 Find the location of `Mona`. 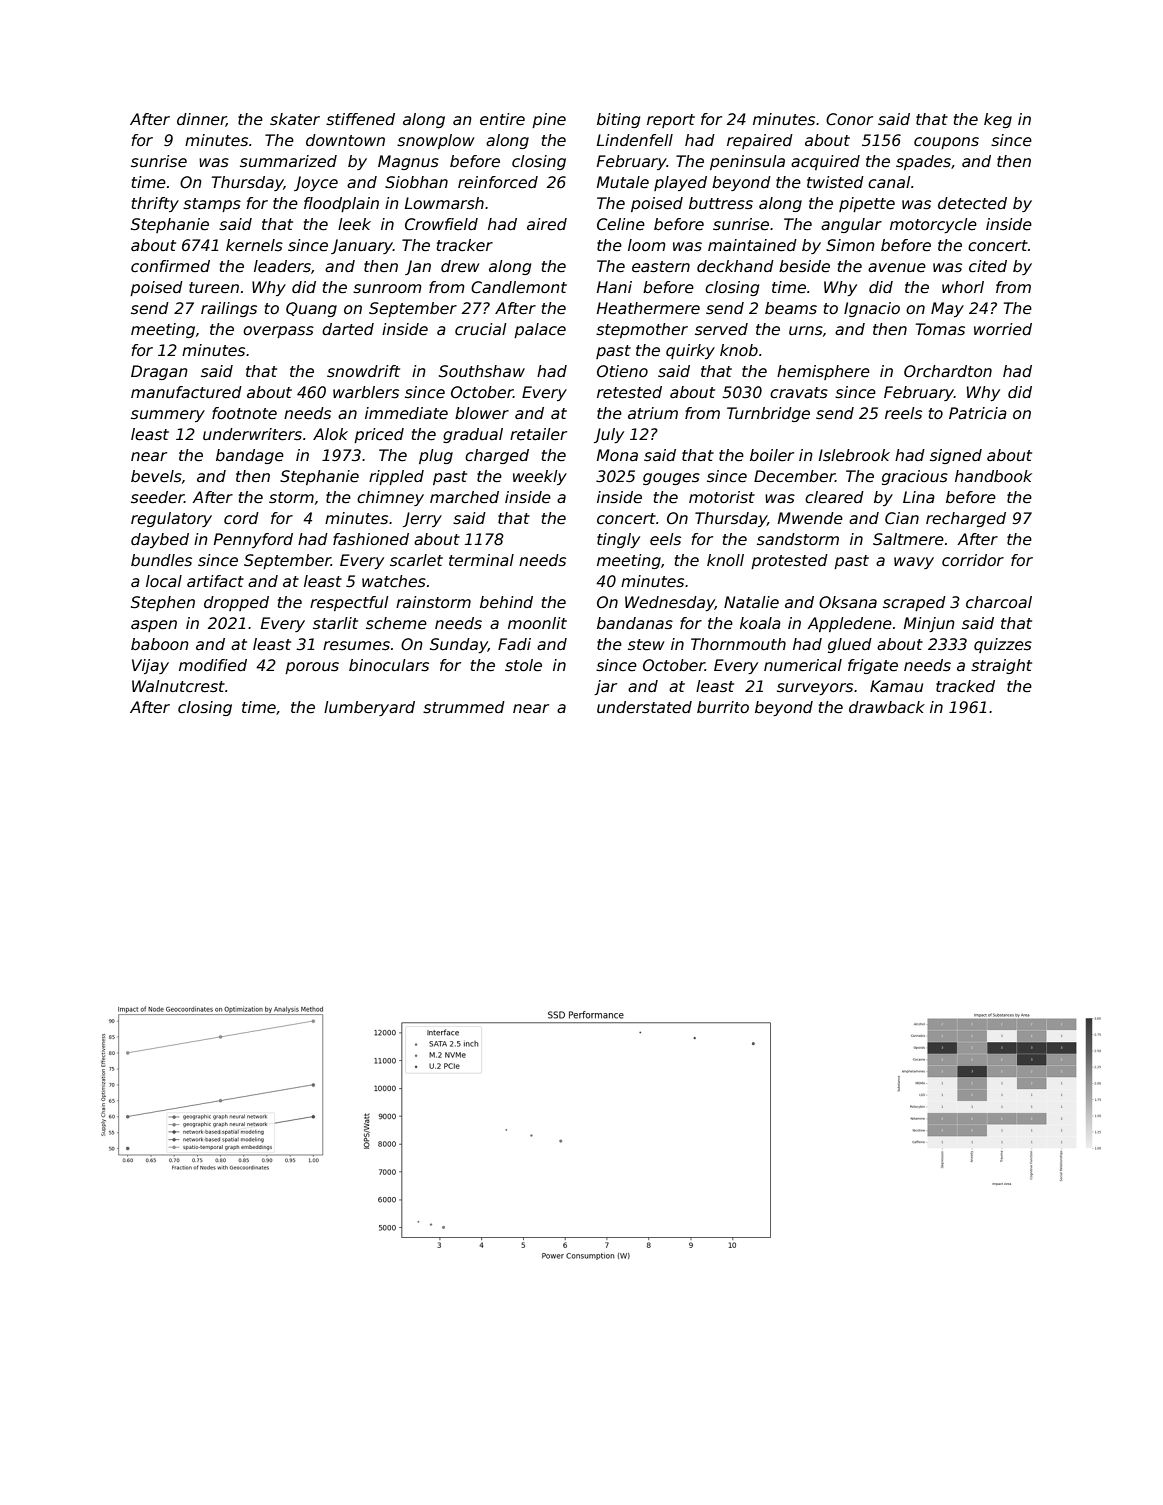

Mona is located at coordinates (617, 455).
